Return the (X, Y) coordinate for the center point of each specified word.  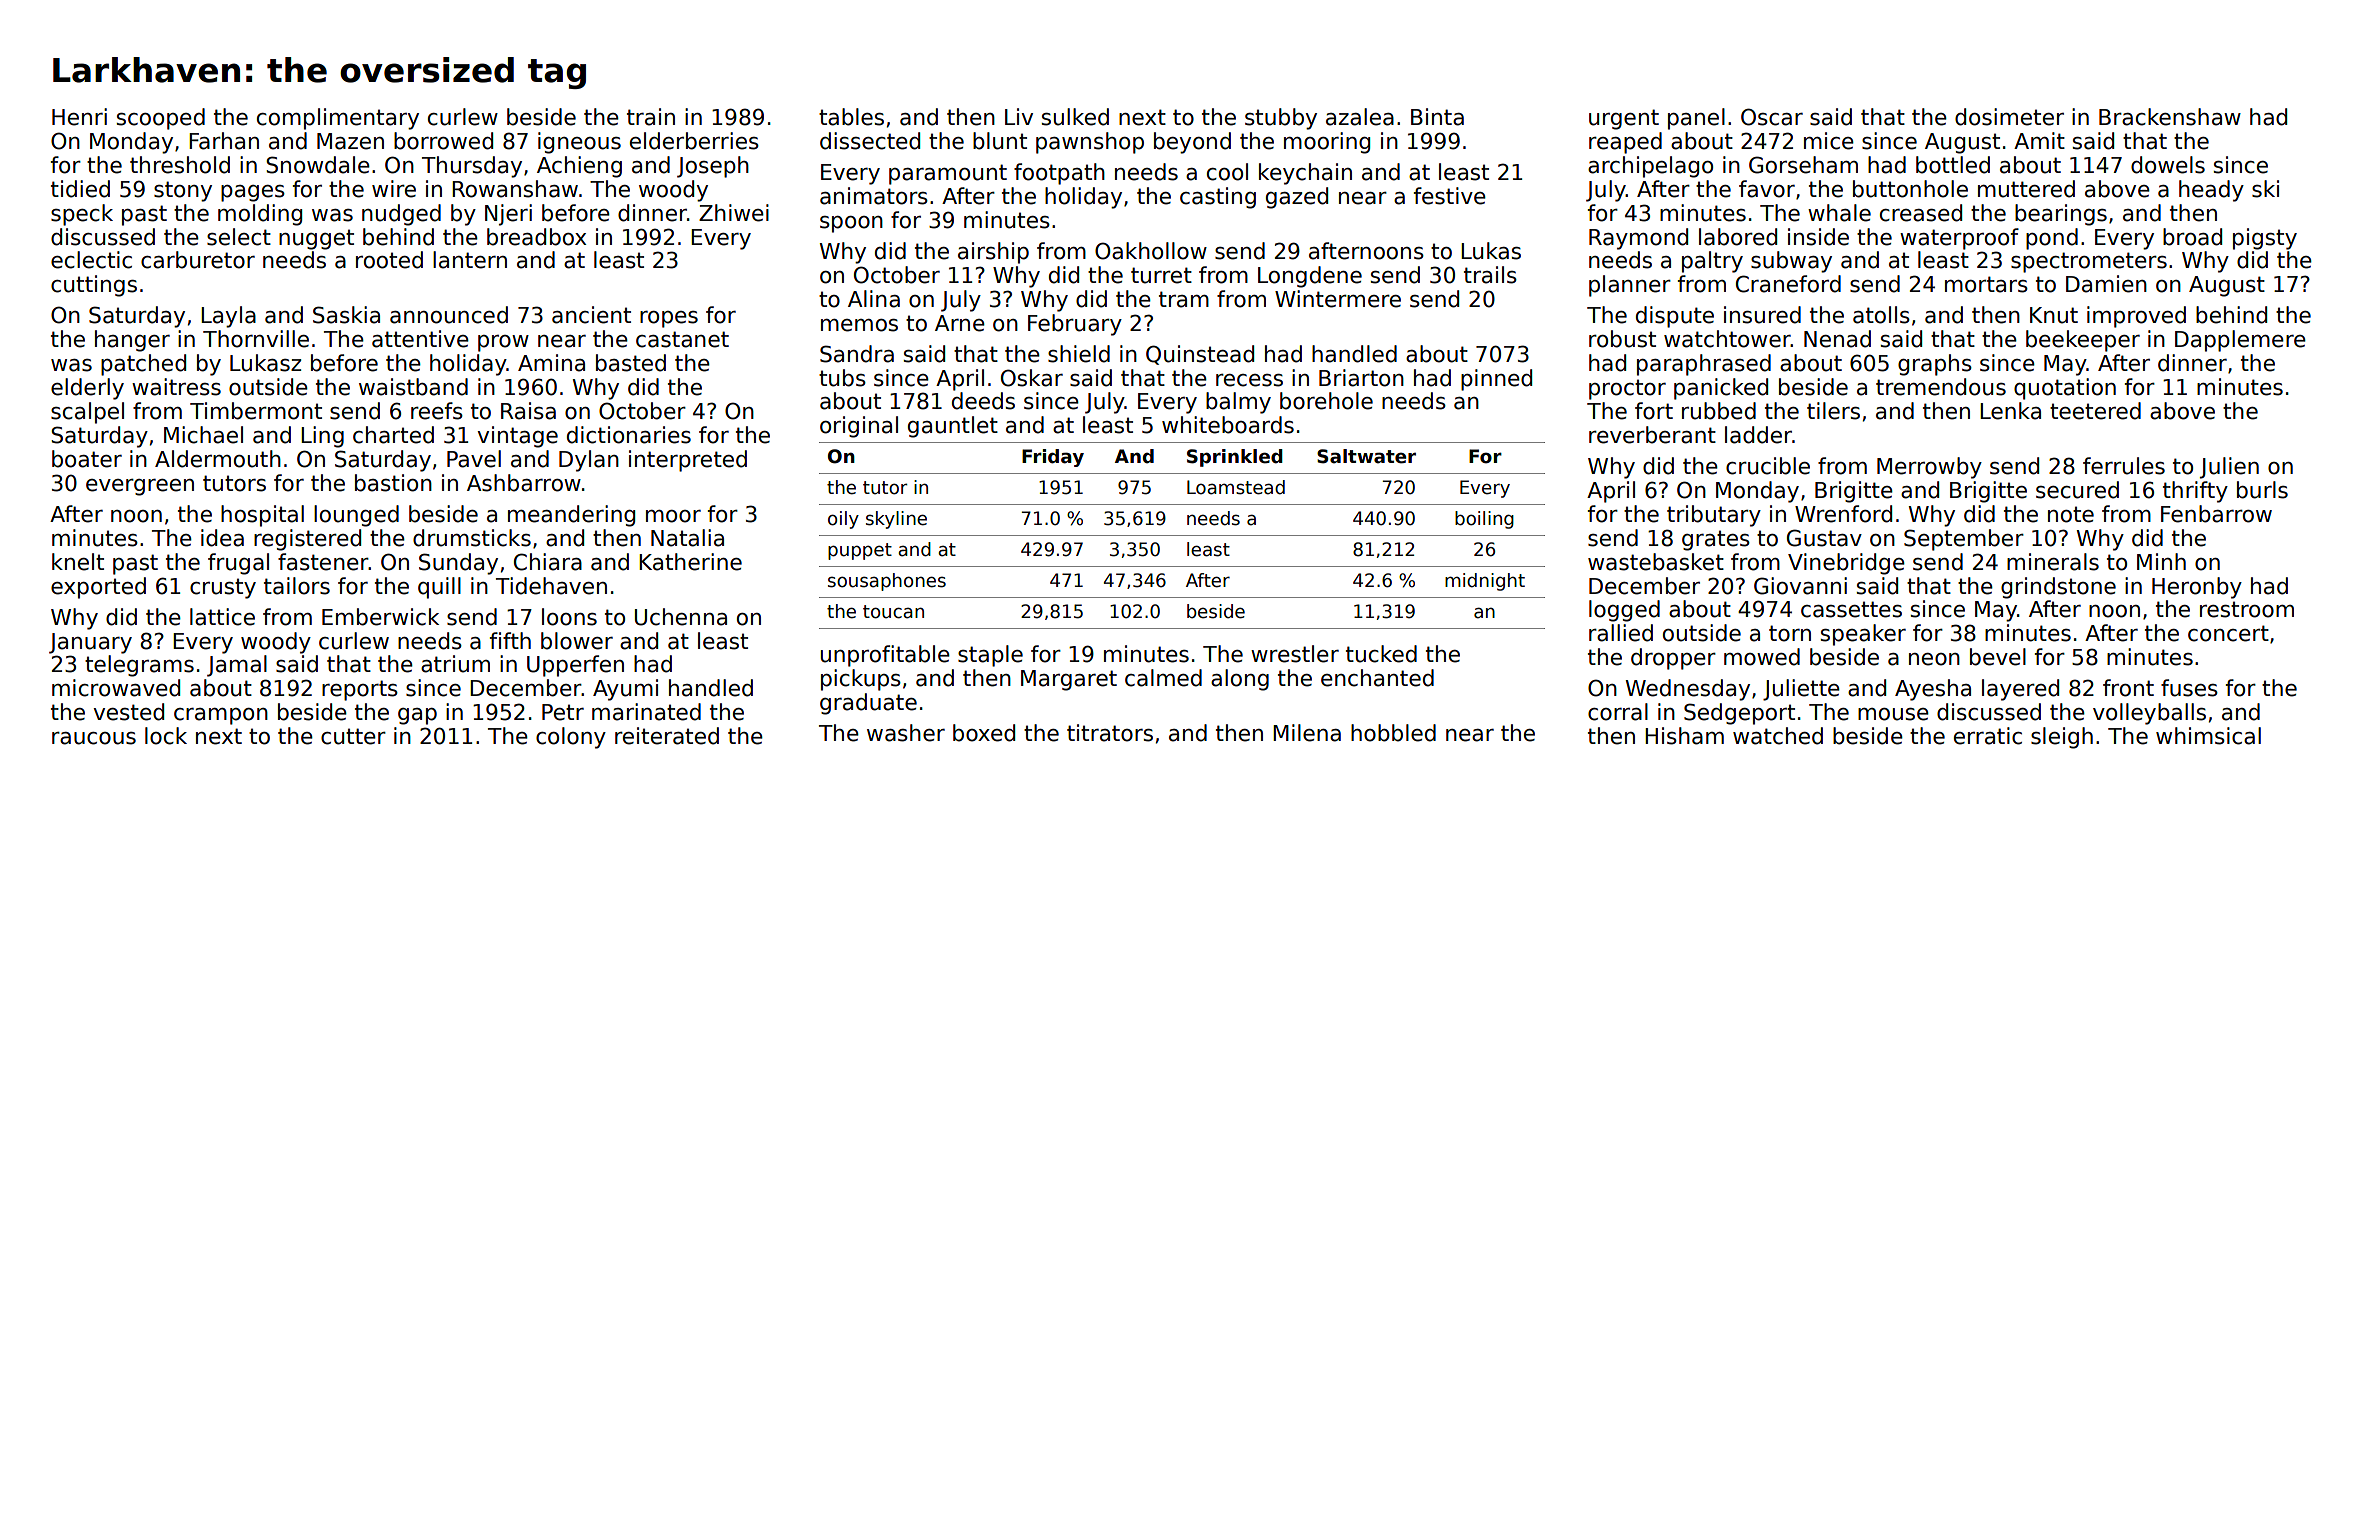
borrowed (443, 141)
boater (87, 459)
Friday (1053, 458)
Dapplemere (2240, 341)
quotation (2065, 389)
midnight (1485, 582)
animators (874, 196)
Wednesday (1688, 690)
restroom (2247, 609)
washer (906, 733)
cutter (353, 736)
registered (307, 540)
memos (859, 325)
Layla (228, 317)
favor (1767, 189)
